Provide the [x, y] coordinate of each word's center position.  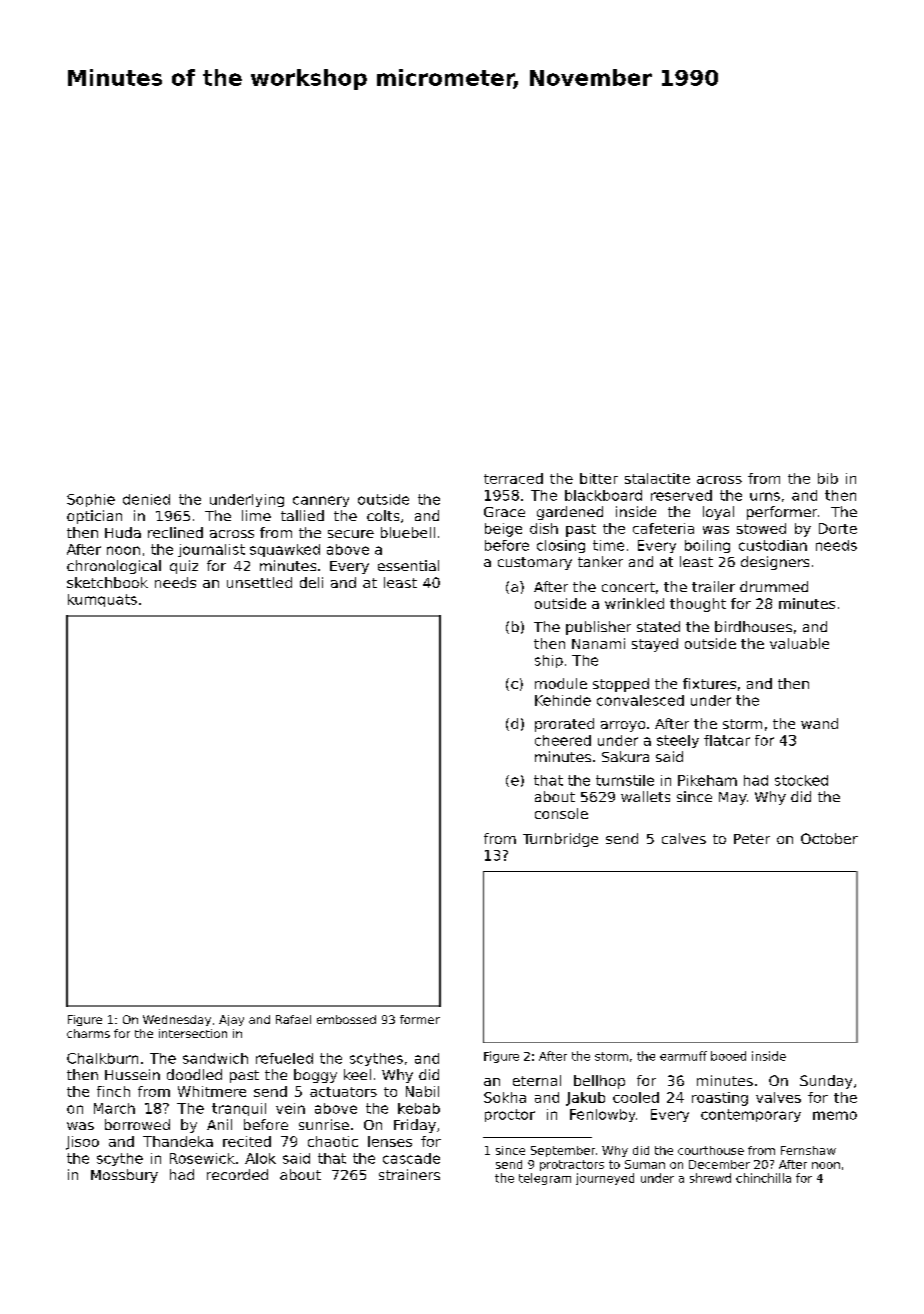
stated [658, 626]
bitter [599, 478]
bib [828, 478]
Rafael [293, 1019]
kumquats [102, 600]
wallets [645, 796]
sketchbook [107, 582]
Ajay [231, 1020]
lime [256, 515]
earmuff [683, 1056]
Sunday [826, 1082]
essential [408, 565]
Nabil [422, 1091]
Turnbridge [560, 840]
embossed [346, 1019]
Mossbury [124, 1176]
